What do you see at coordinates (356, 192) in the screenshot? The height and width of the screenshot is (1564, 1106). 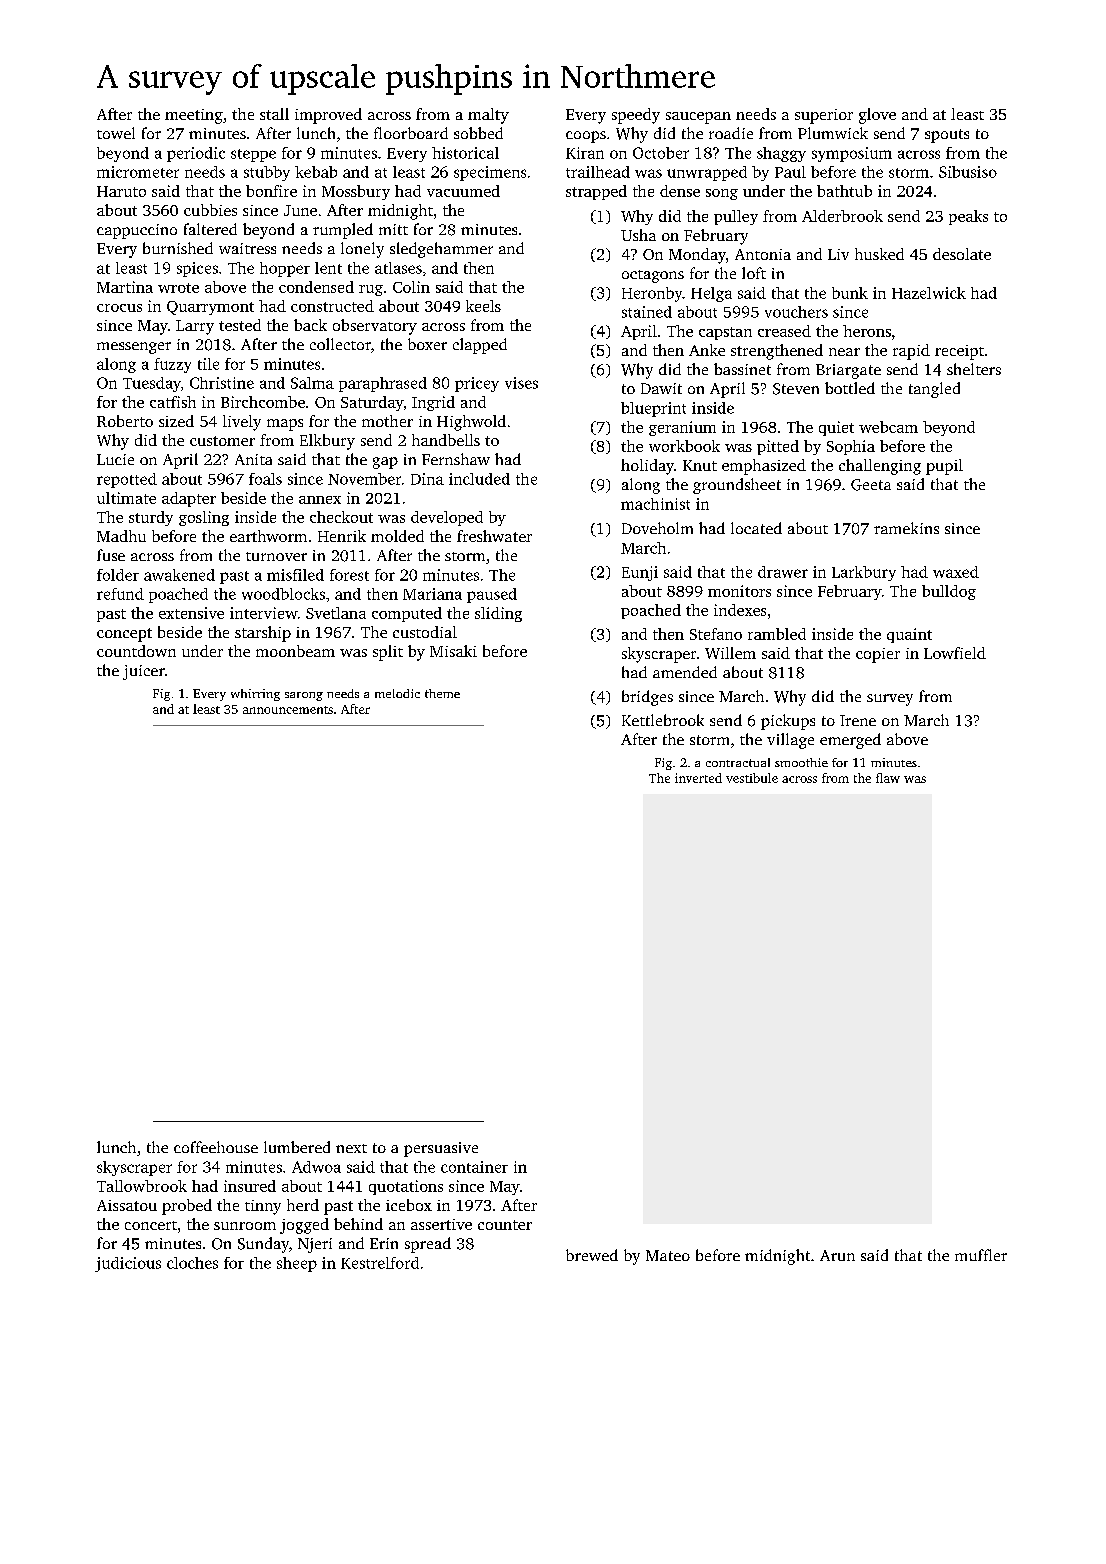 I see `Mossbury` at bounding box center [356, 192].
